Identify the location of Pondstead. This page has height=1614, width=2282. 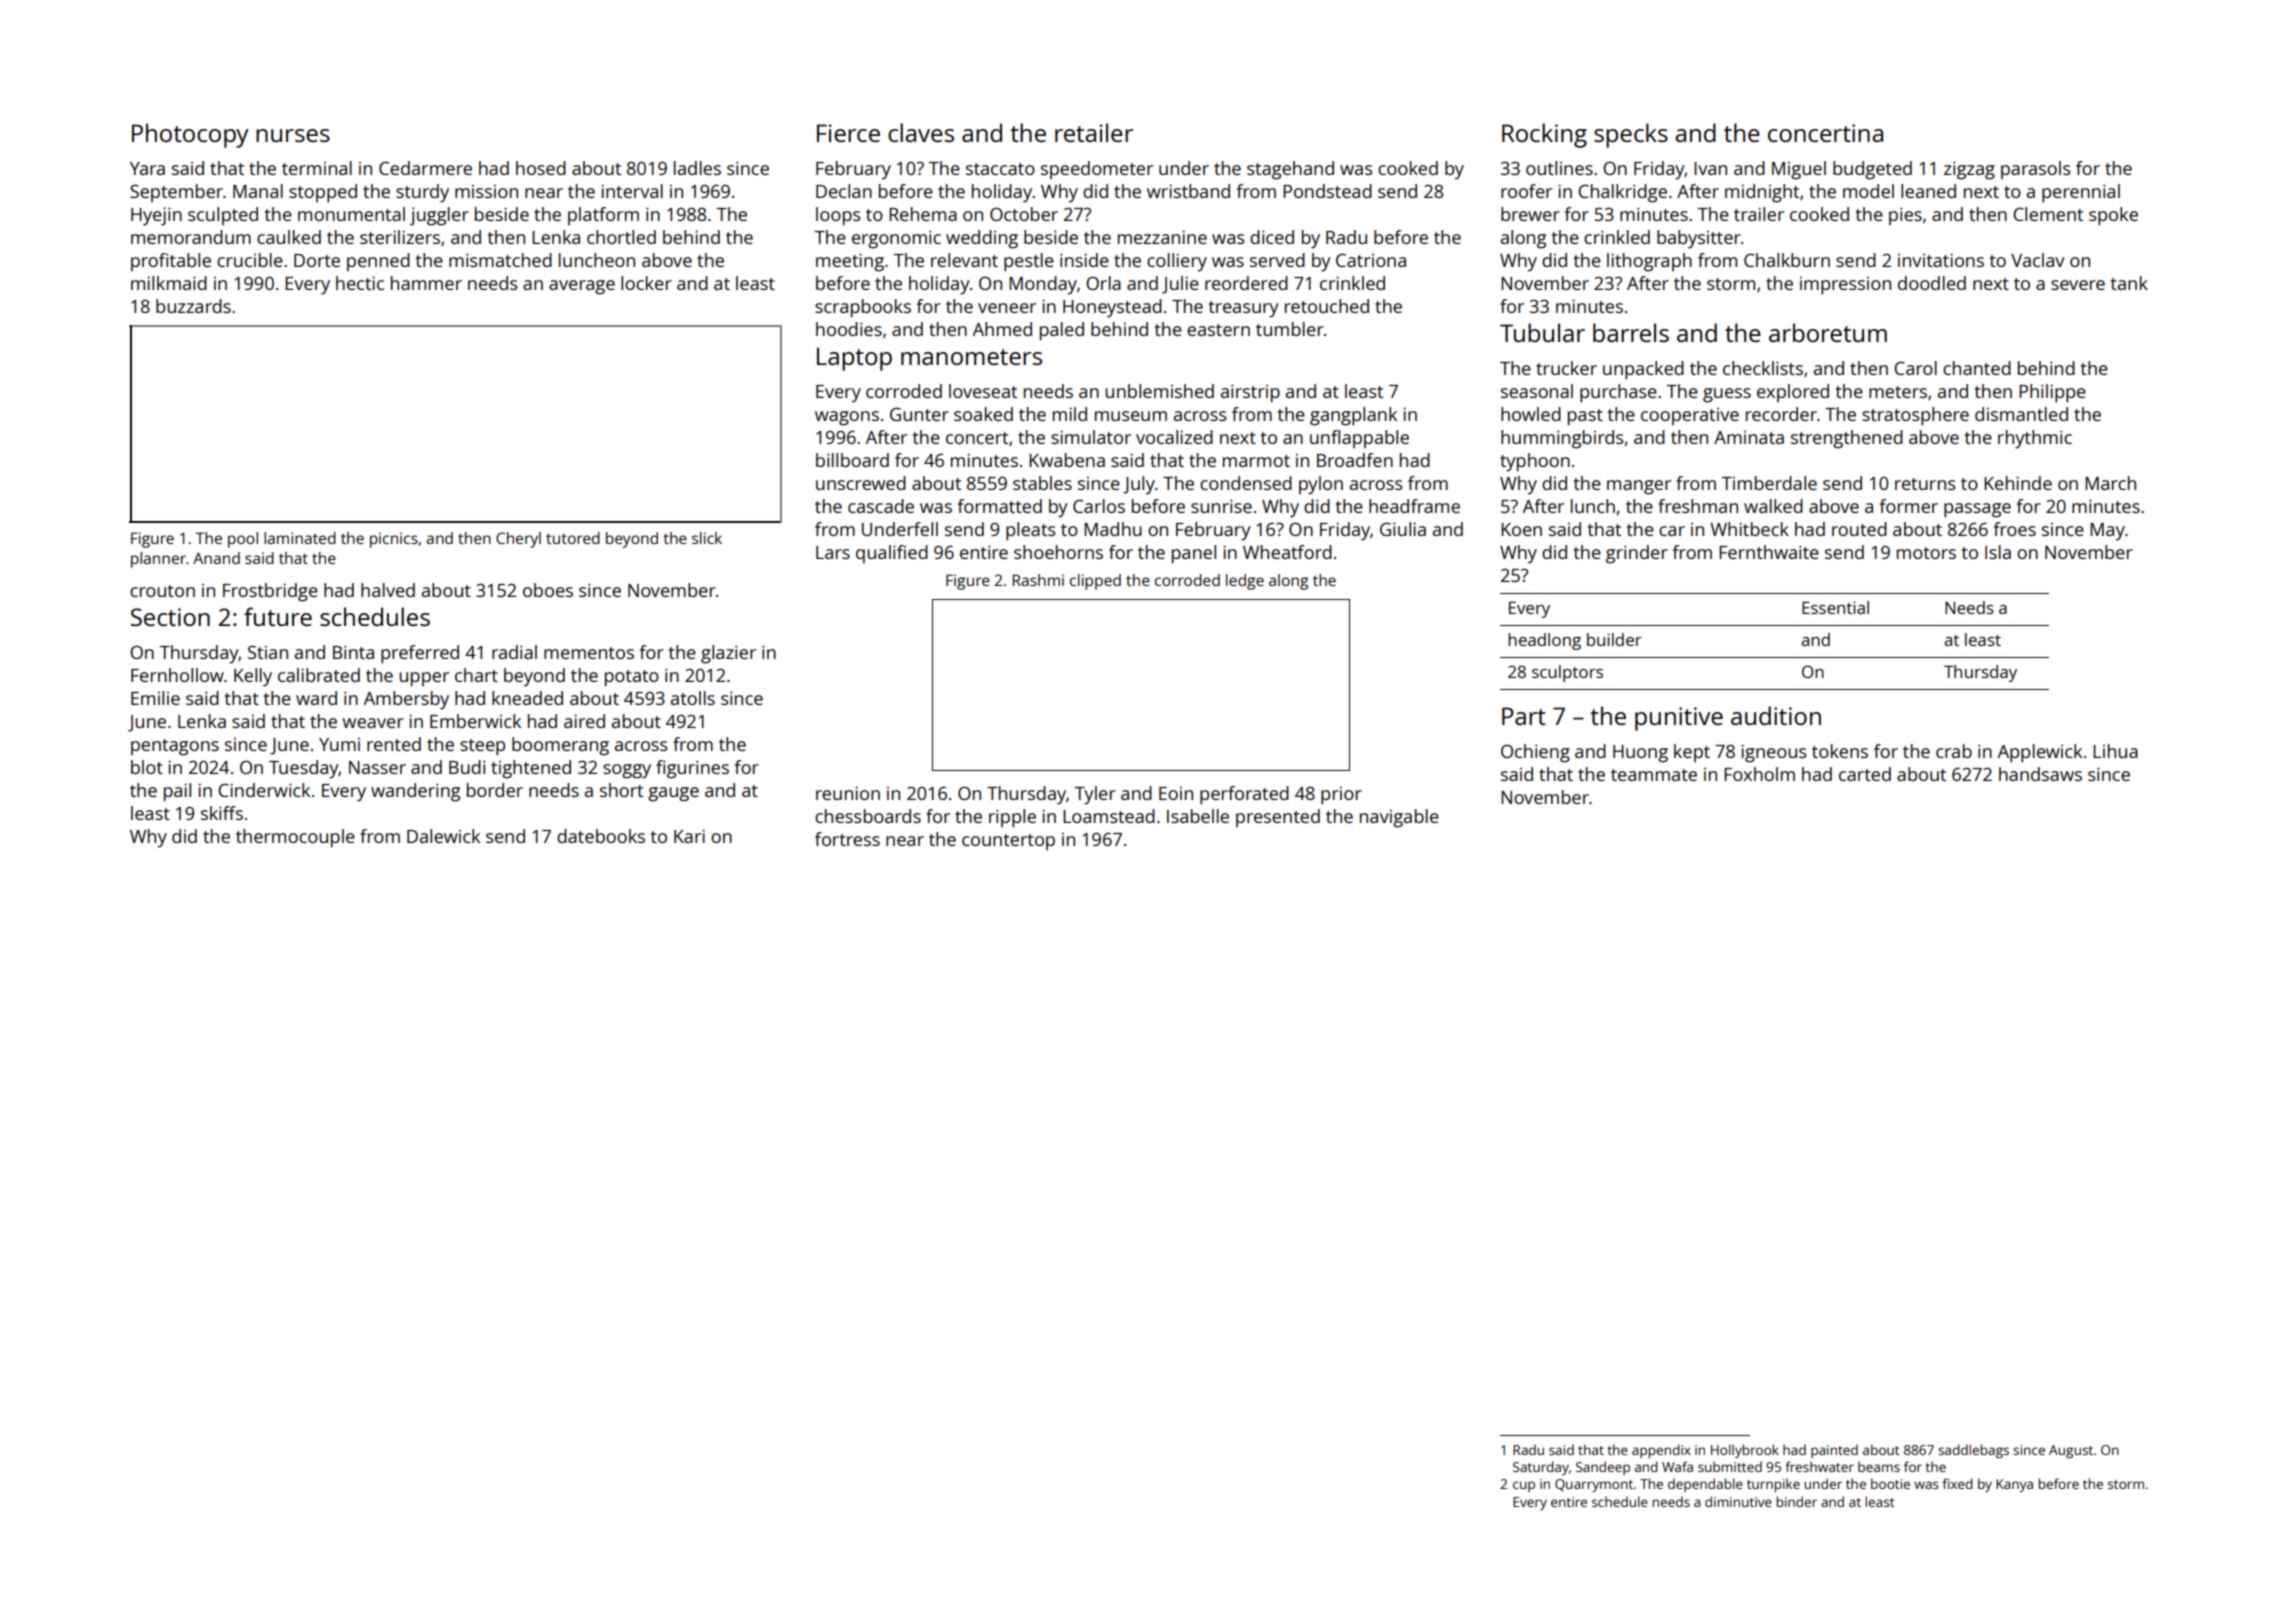
(1327, 191).
